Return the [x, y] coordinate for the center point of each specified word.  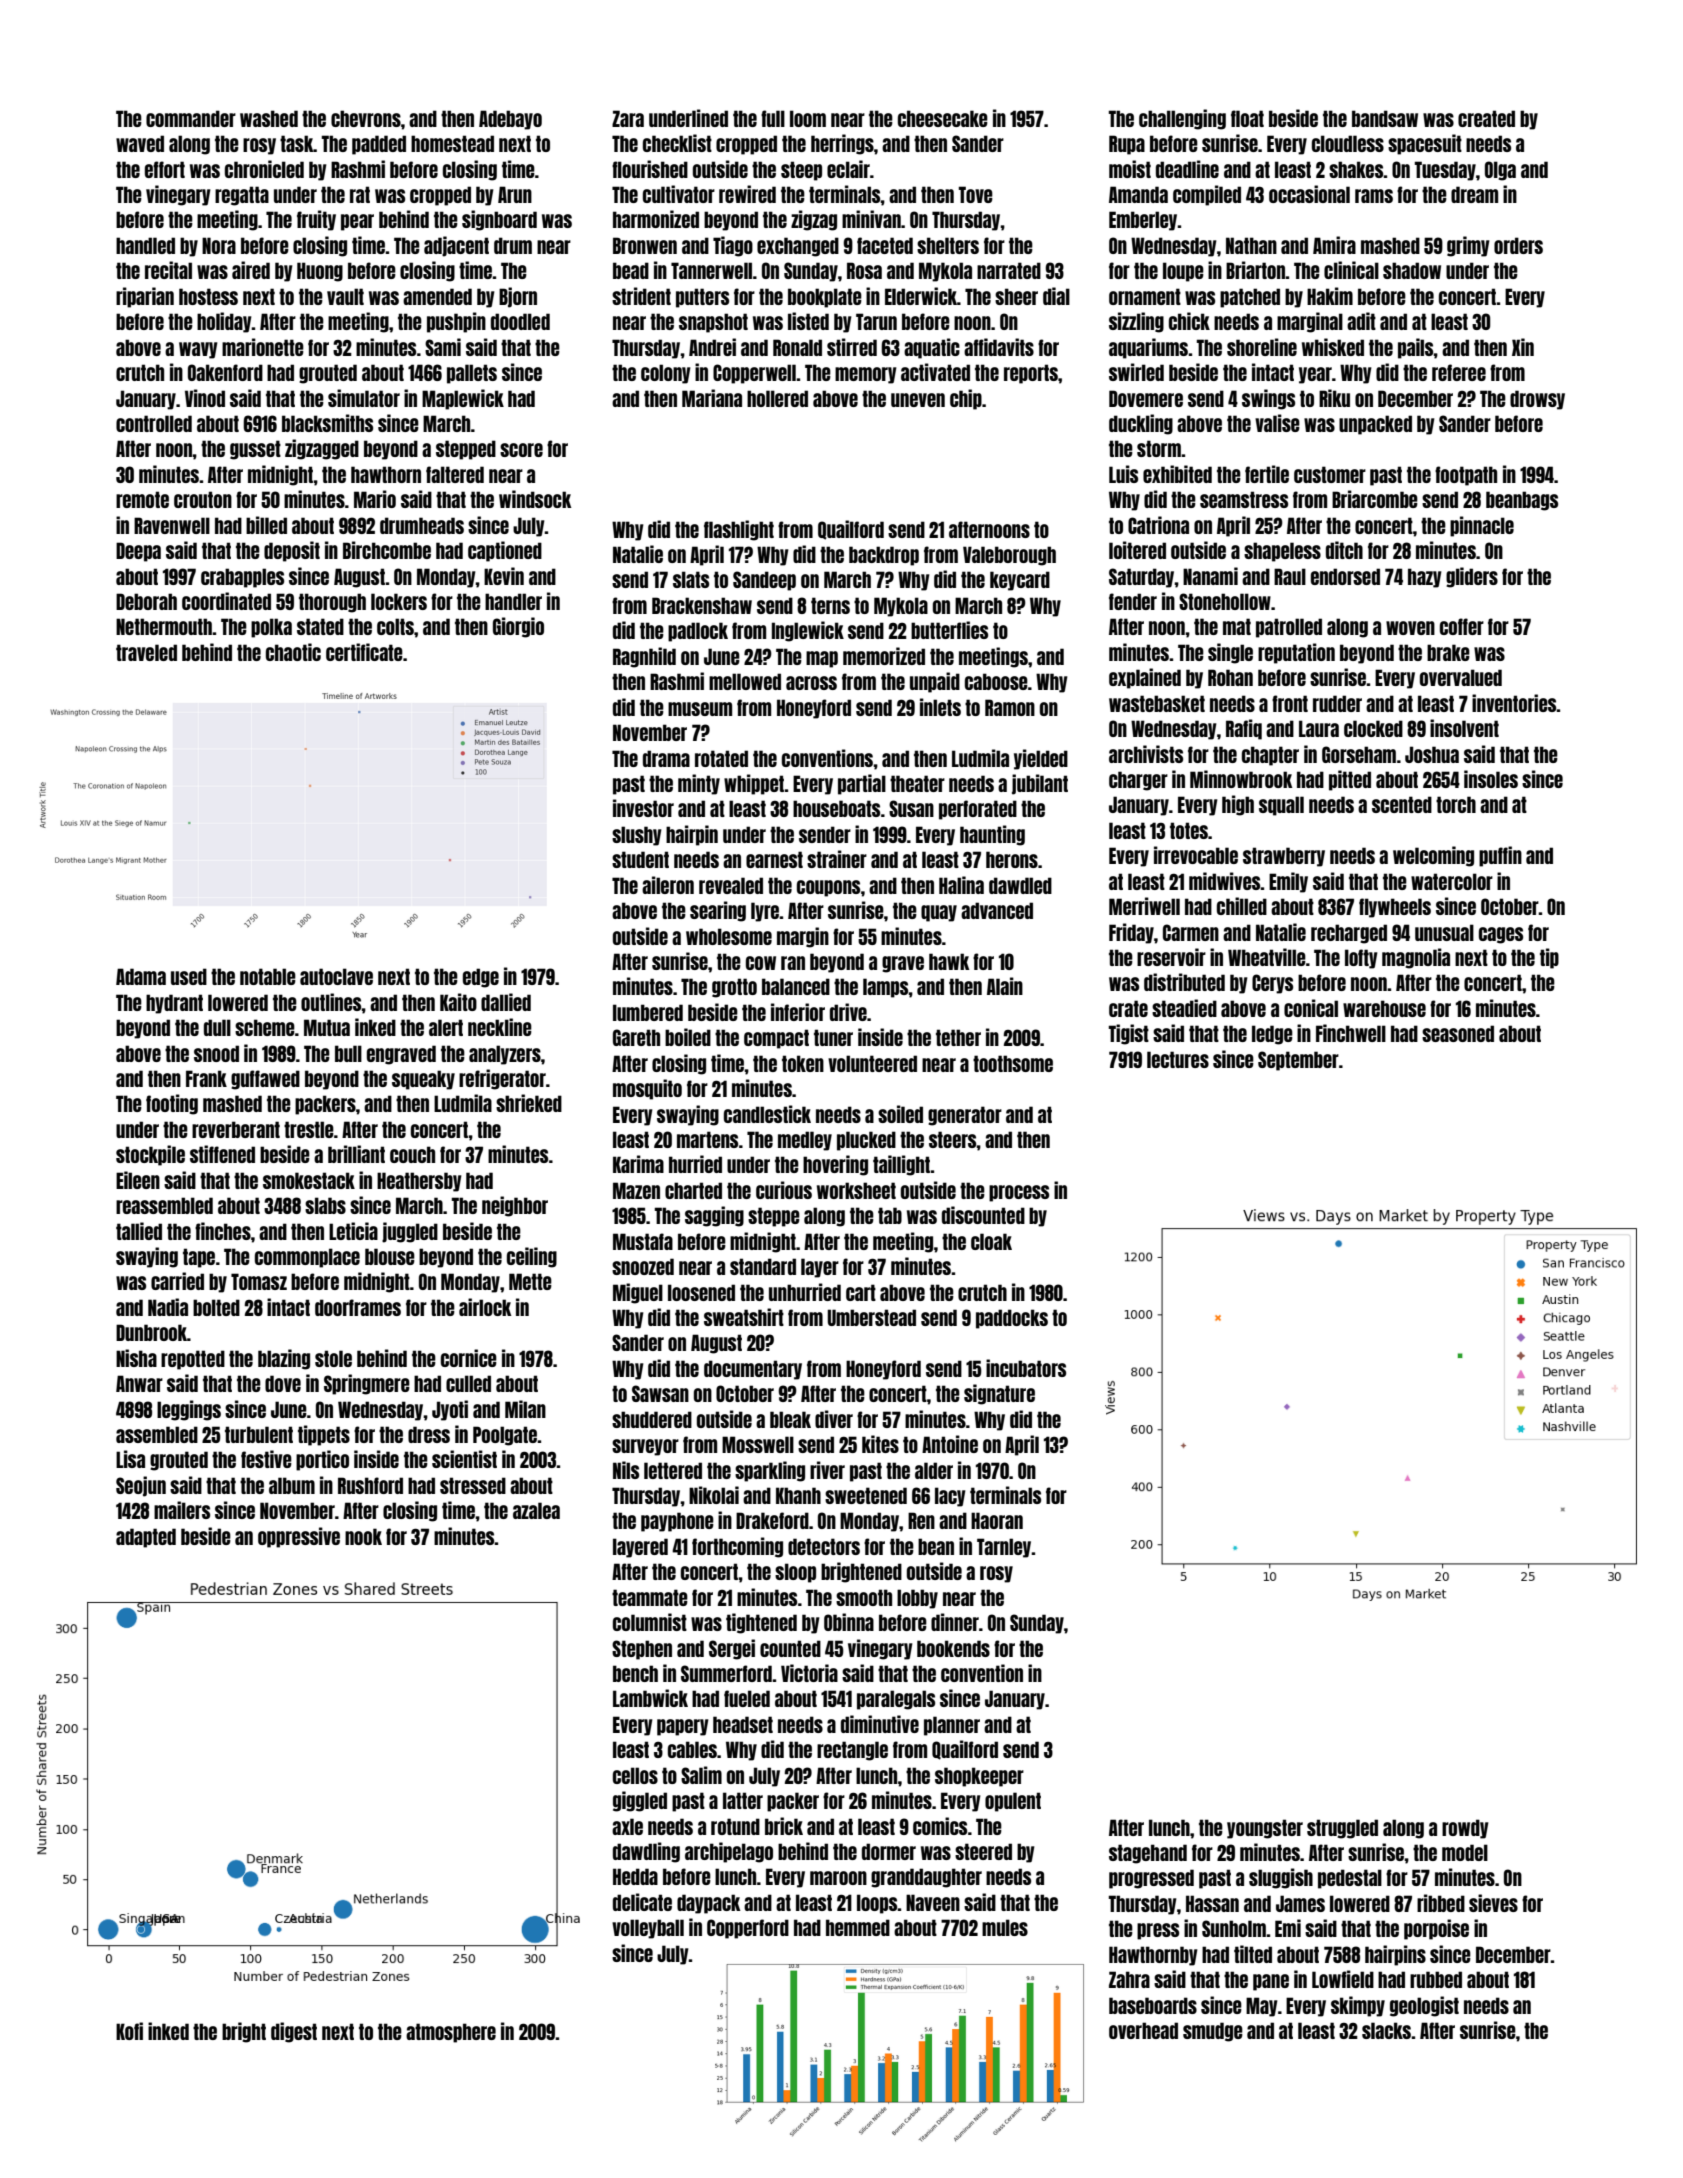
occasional [1309, 194]
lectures [1178, 1059]
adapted [146, 1538]
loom [808, 118]
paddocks [1012, 1319]
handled [145, 245]
